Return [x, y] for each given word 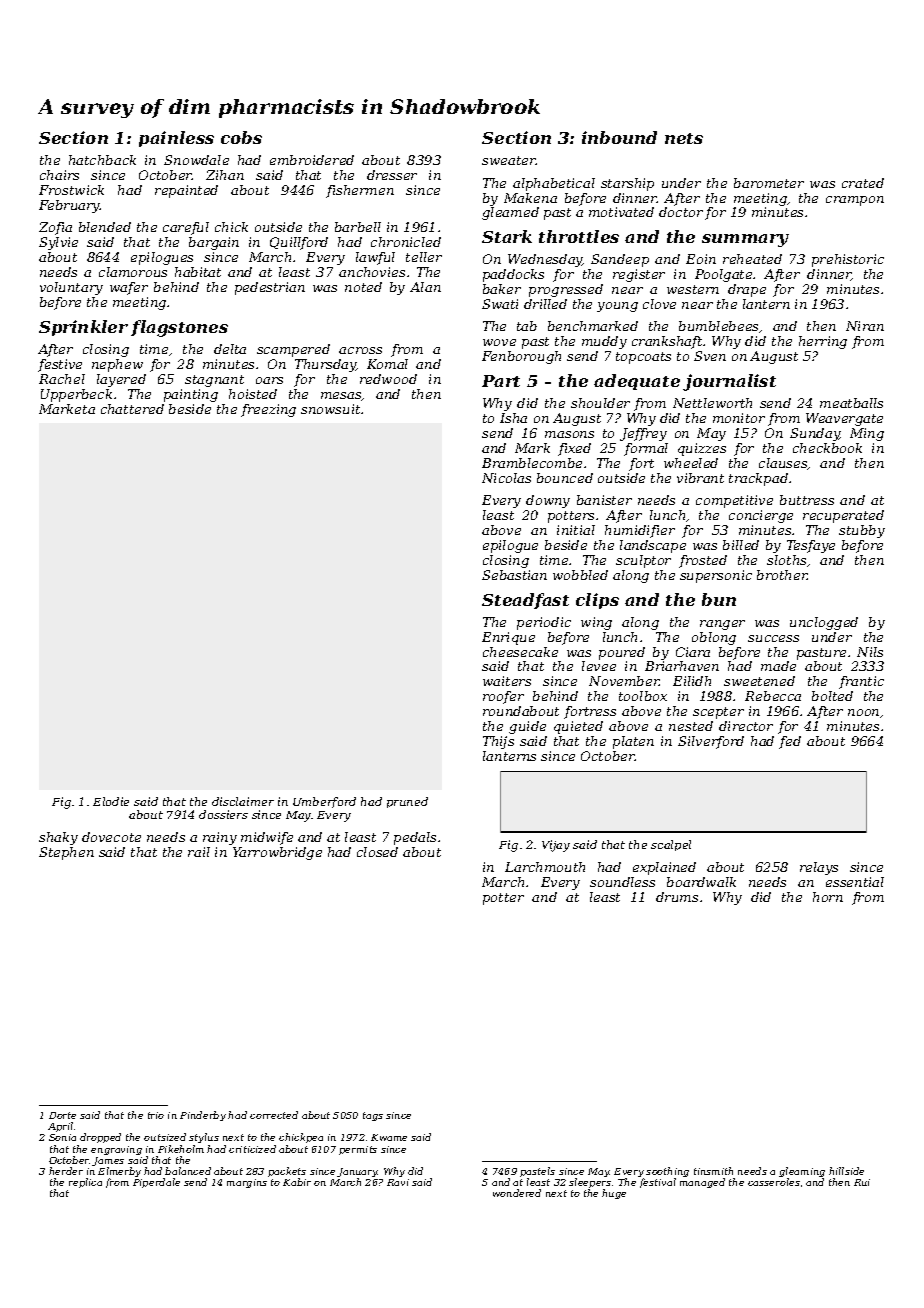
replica [85, 1183]
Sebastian [514, 575]
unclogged [824, 623]
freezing [268, 410]
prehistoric [848, 260]
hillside [846, 1171]
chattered [132, 409]
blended [105, 227]
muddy [604, 342]
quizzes [702, 449]
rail [199, 852]
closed [377, 852]
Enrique [508, 638]
